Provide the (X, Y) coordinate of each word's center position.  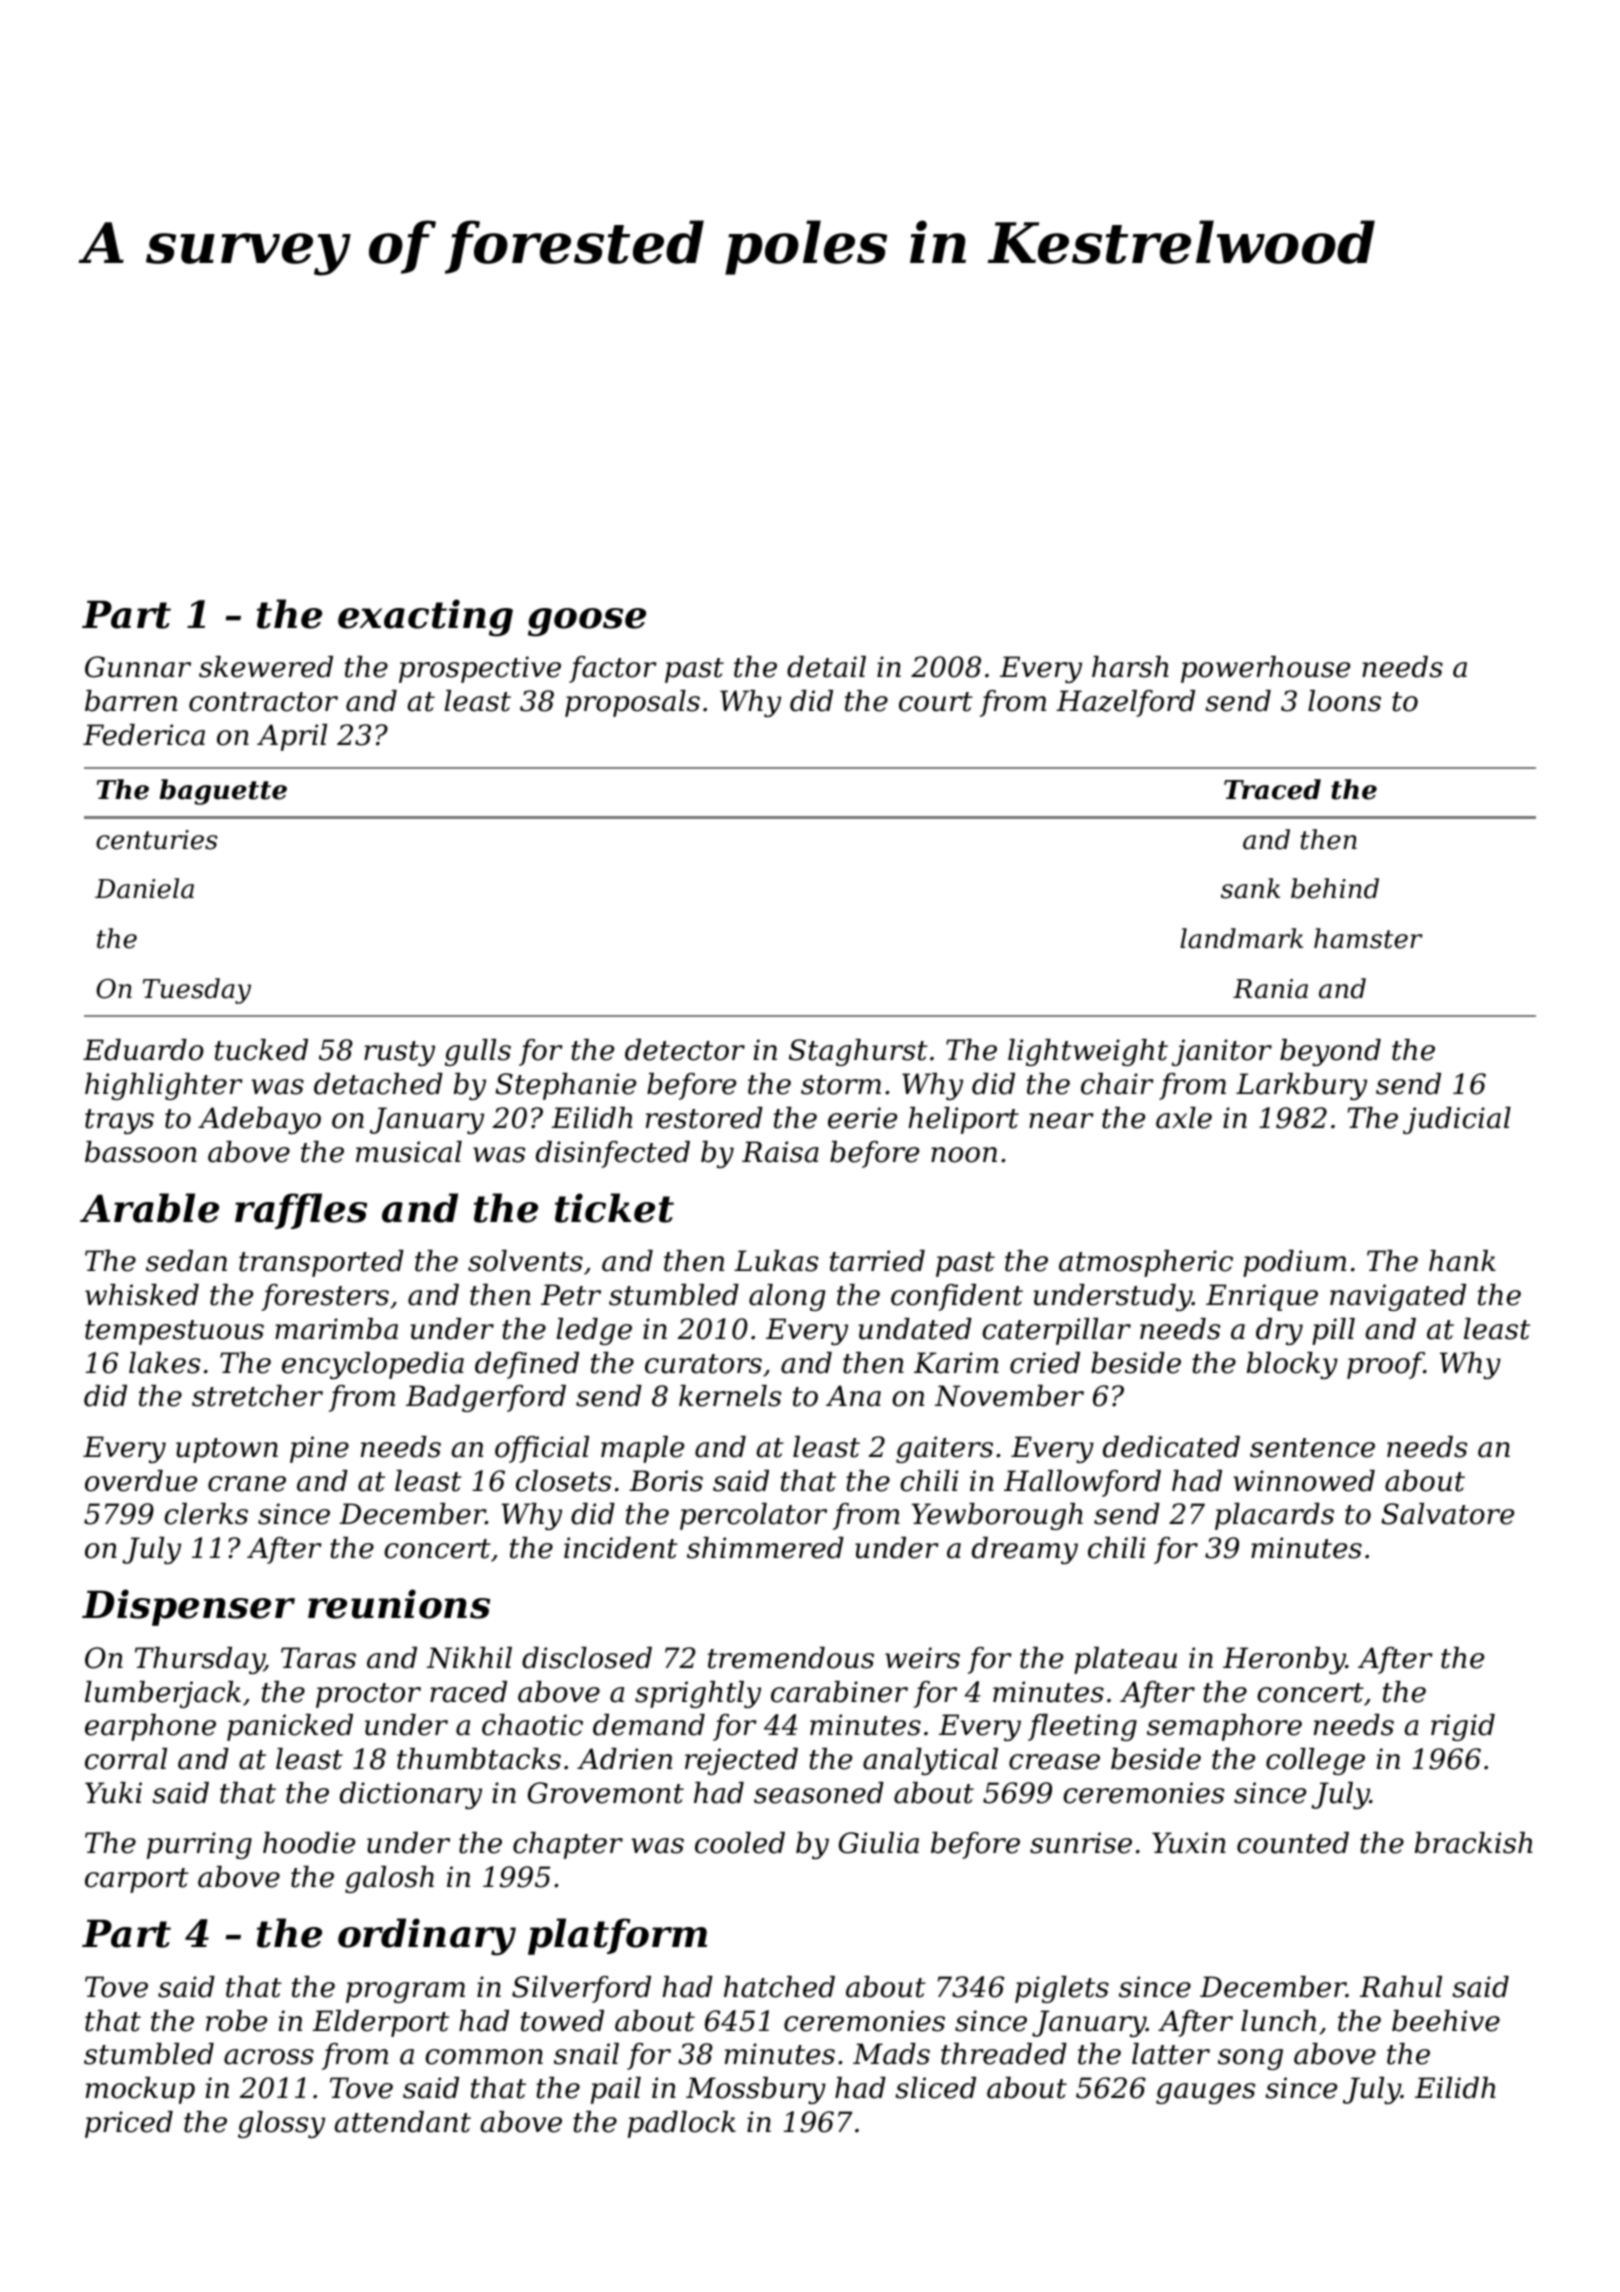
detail (826, 667)
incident (621, 1548)
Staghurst (858, 1052)
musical (409, 1152)
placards (1274, 1516)
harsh (1130, 667)
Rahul (1401, 1987)
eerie (862, 1118)
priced (129, 2124)
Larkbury (1301, 1086)
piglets (1062, 1989)
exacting (425, 618)
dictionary (411, 1795)
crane (247, 1484)
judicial (1457, 1120)
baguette (223, 792)
